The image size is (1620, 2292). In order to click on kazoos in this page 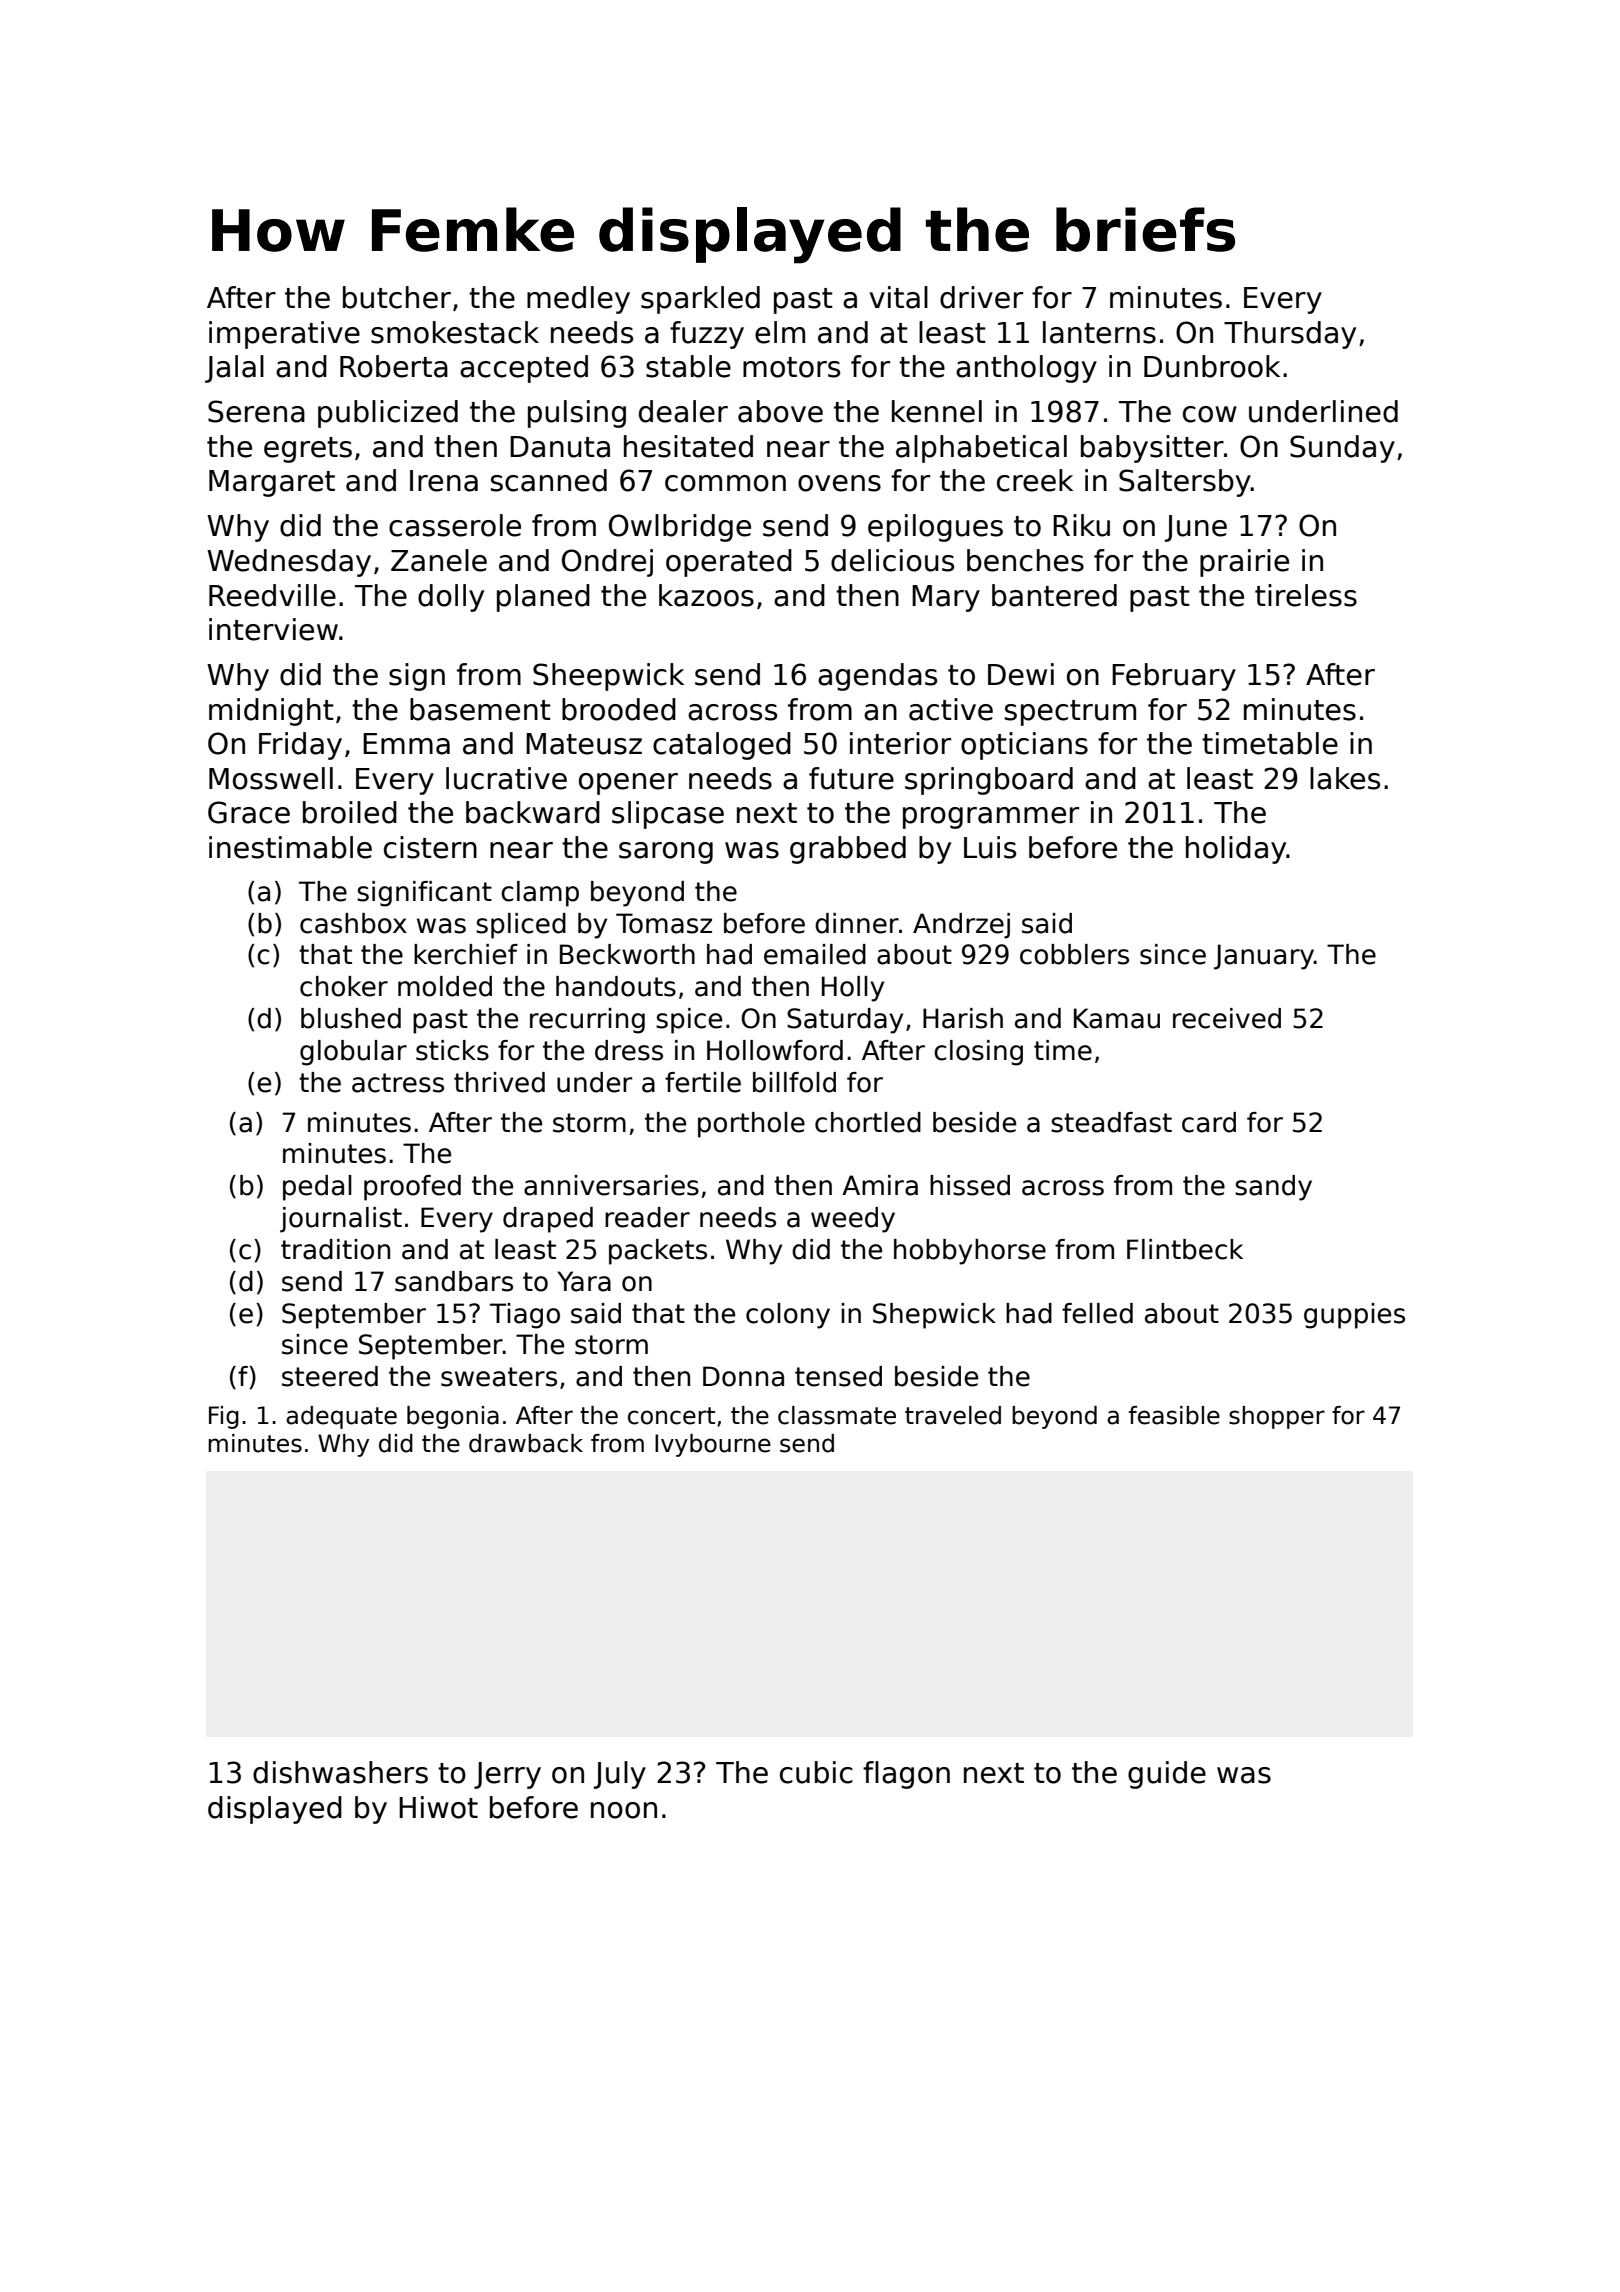, I will do `click(706, 595)`.
